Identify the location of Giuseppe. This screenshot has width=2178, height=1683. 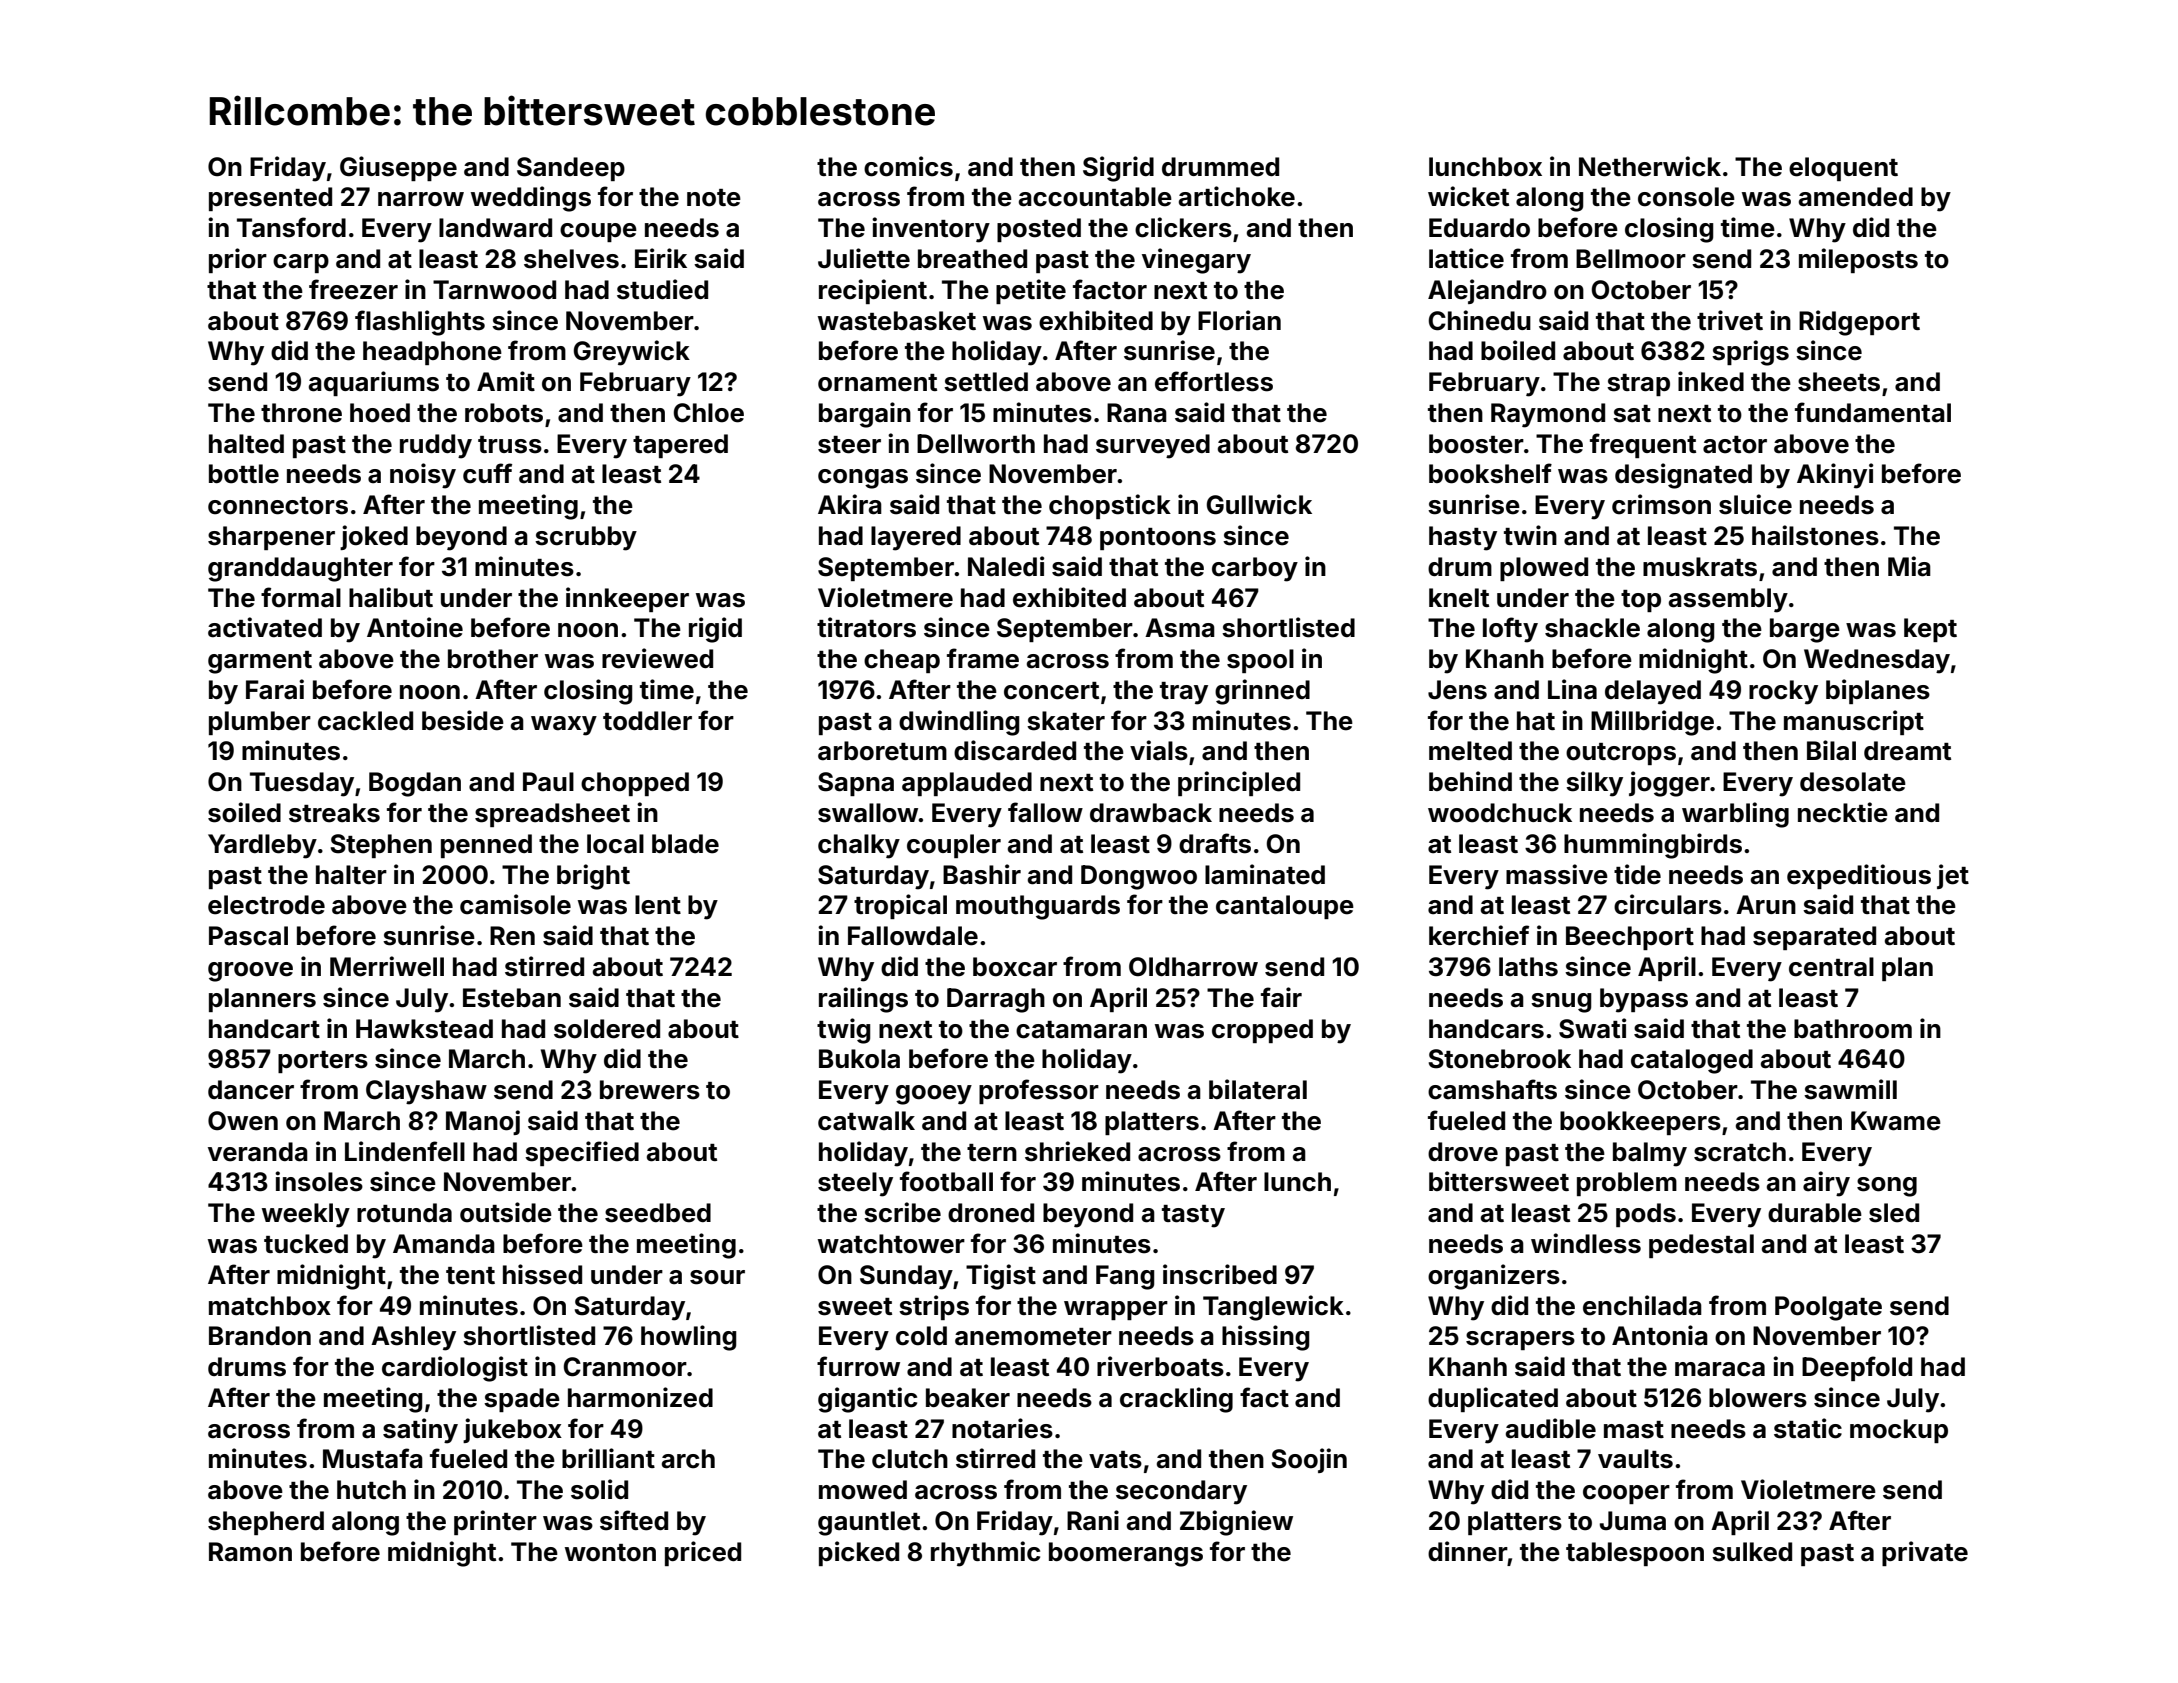
(398, 168).
